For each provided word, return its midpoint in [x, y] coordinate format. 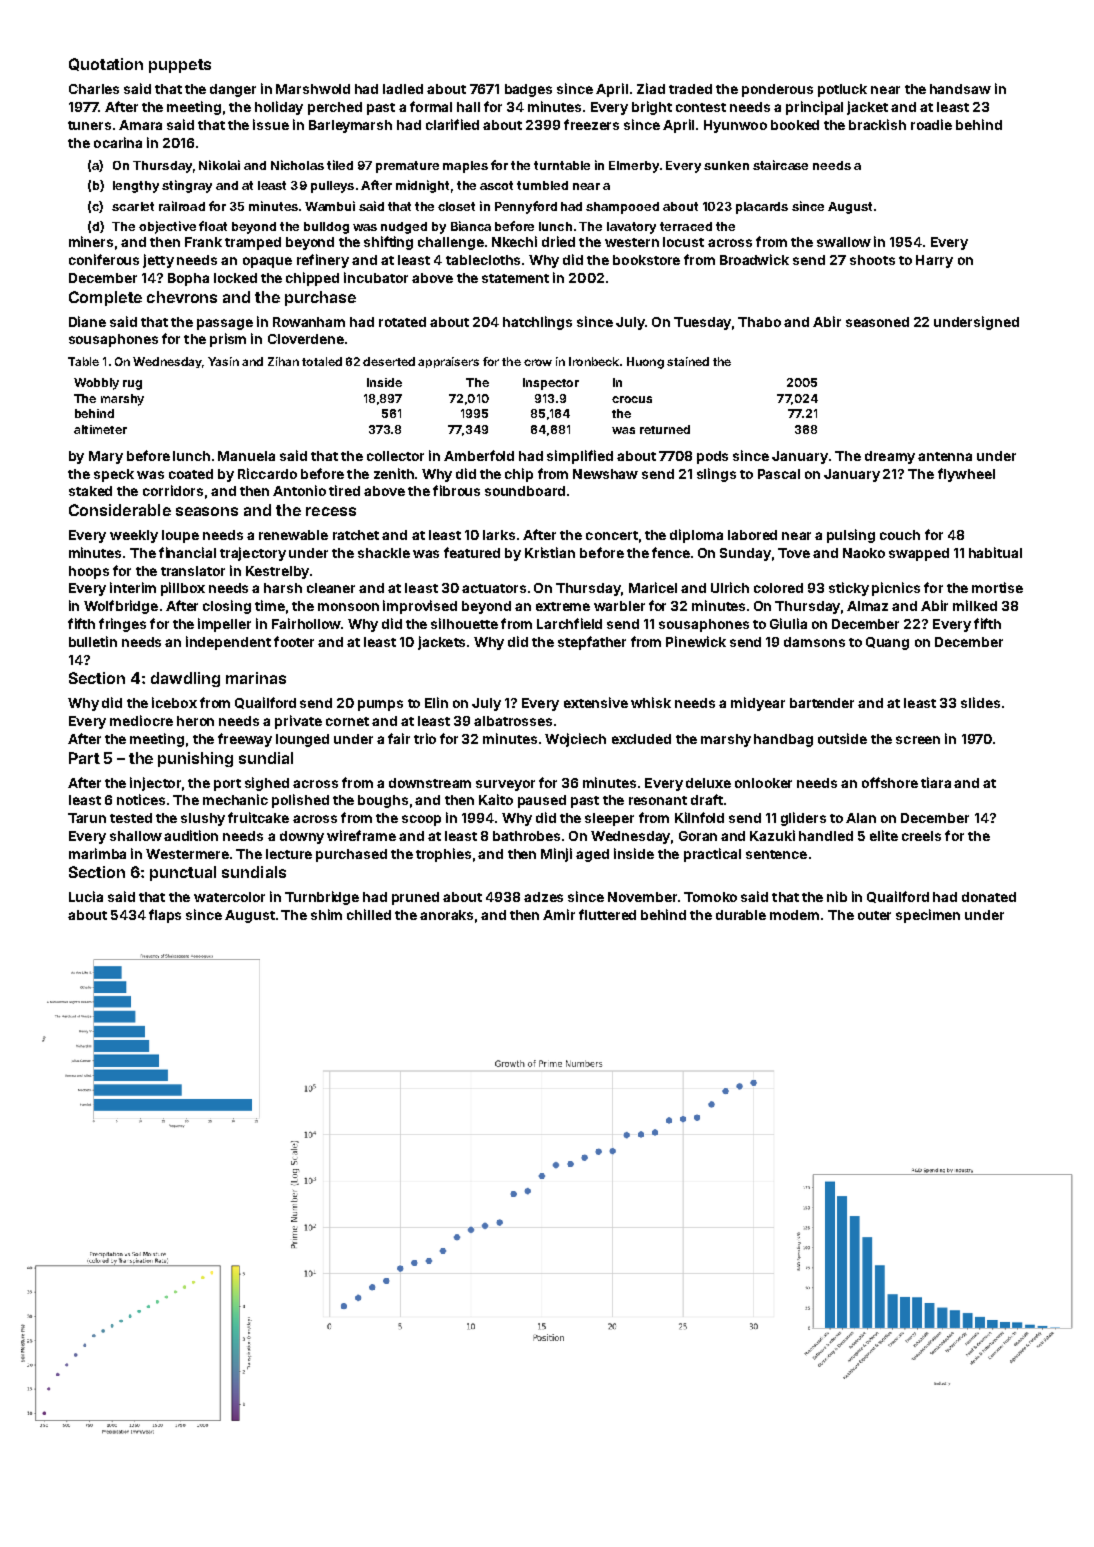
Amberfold [479, 455]
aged [592, 855]
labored [752, 535]
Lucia [86, 896]
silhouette [464, 623]
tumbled [542, 185]
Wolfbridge [121, 607]
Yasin [223, 361]
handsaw [960, 89]
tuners [89, 125]
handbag [783, 740]
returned [665, 429]
